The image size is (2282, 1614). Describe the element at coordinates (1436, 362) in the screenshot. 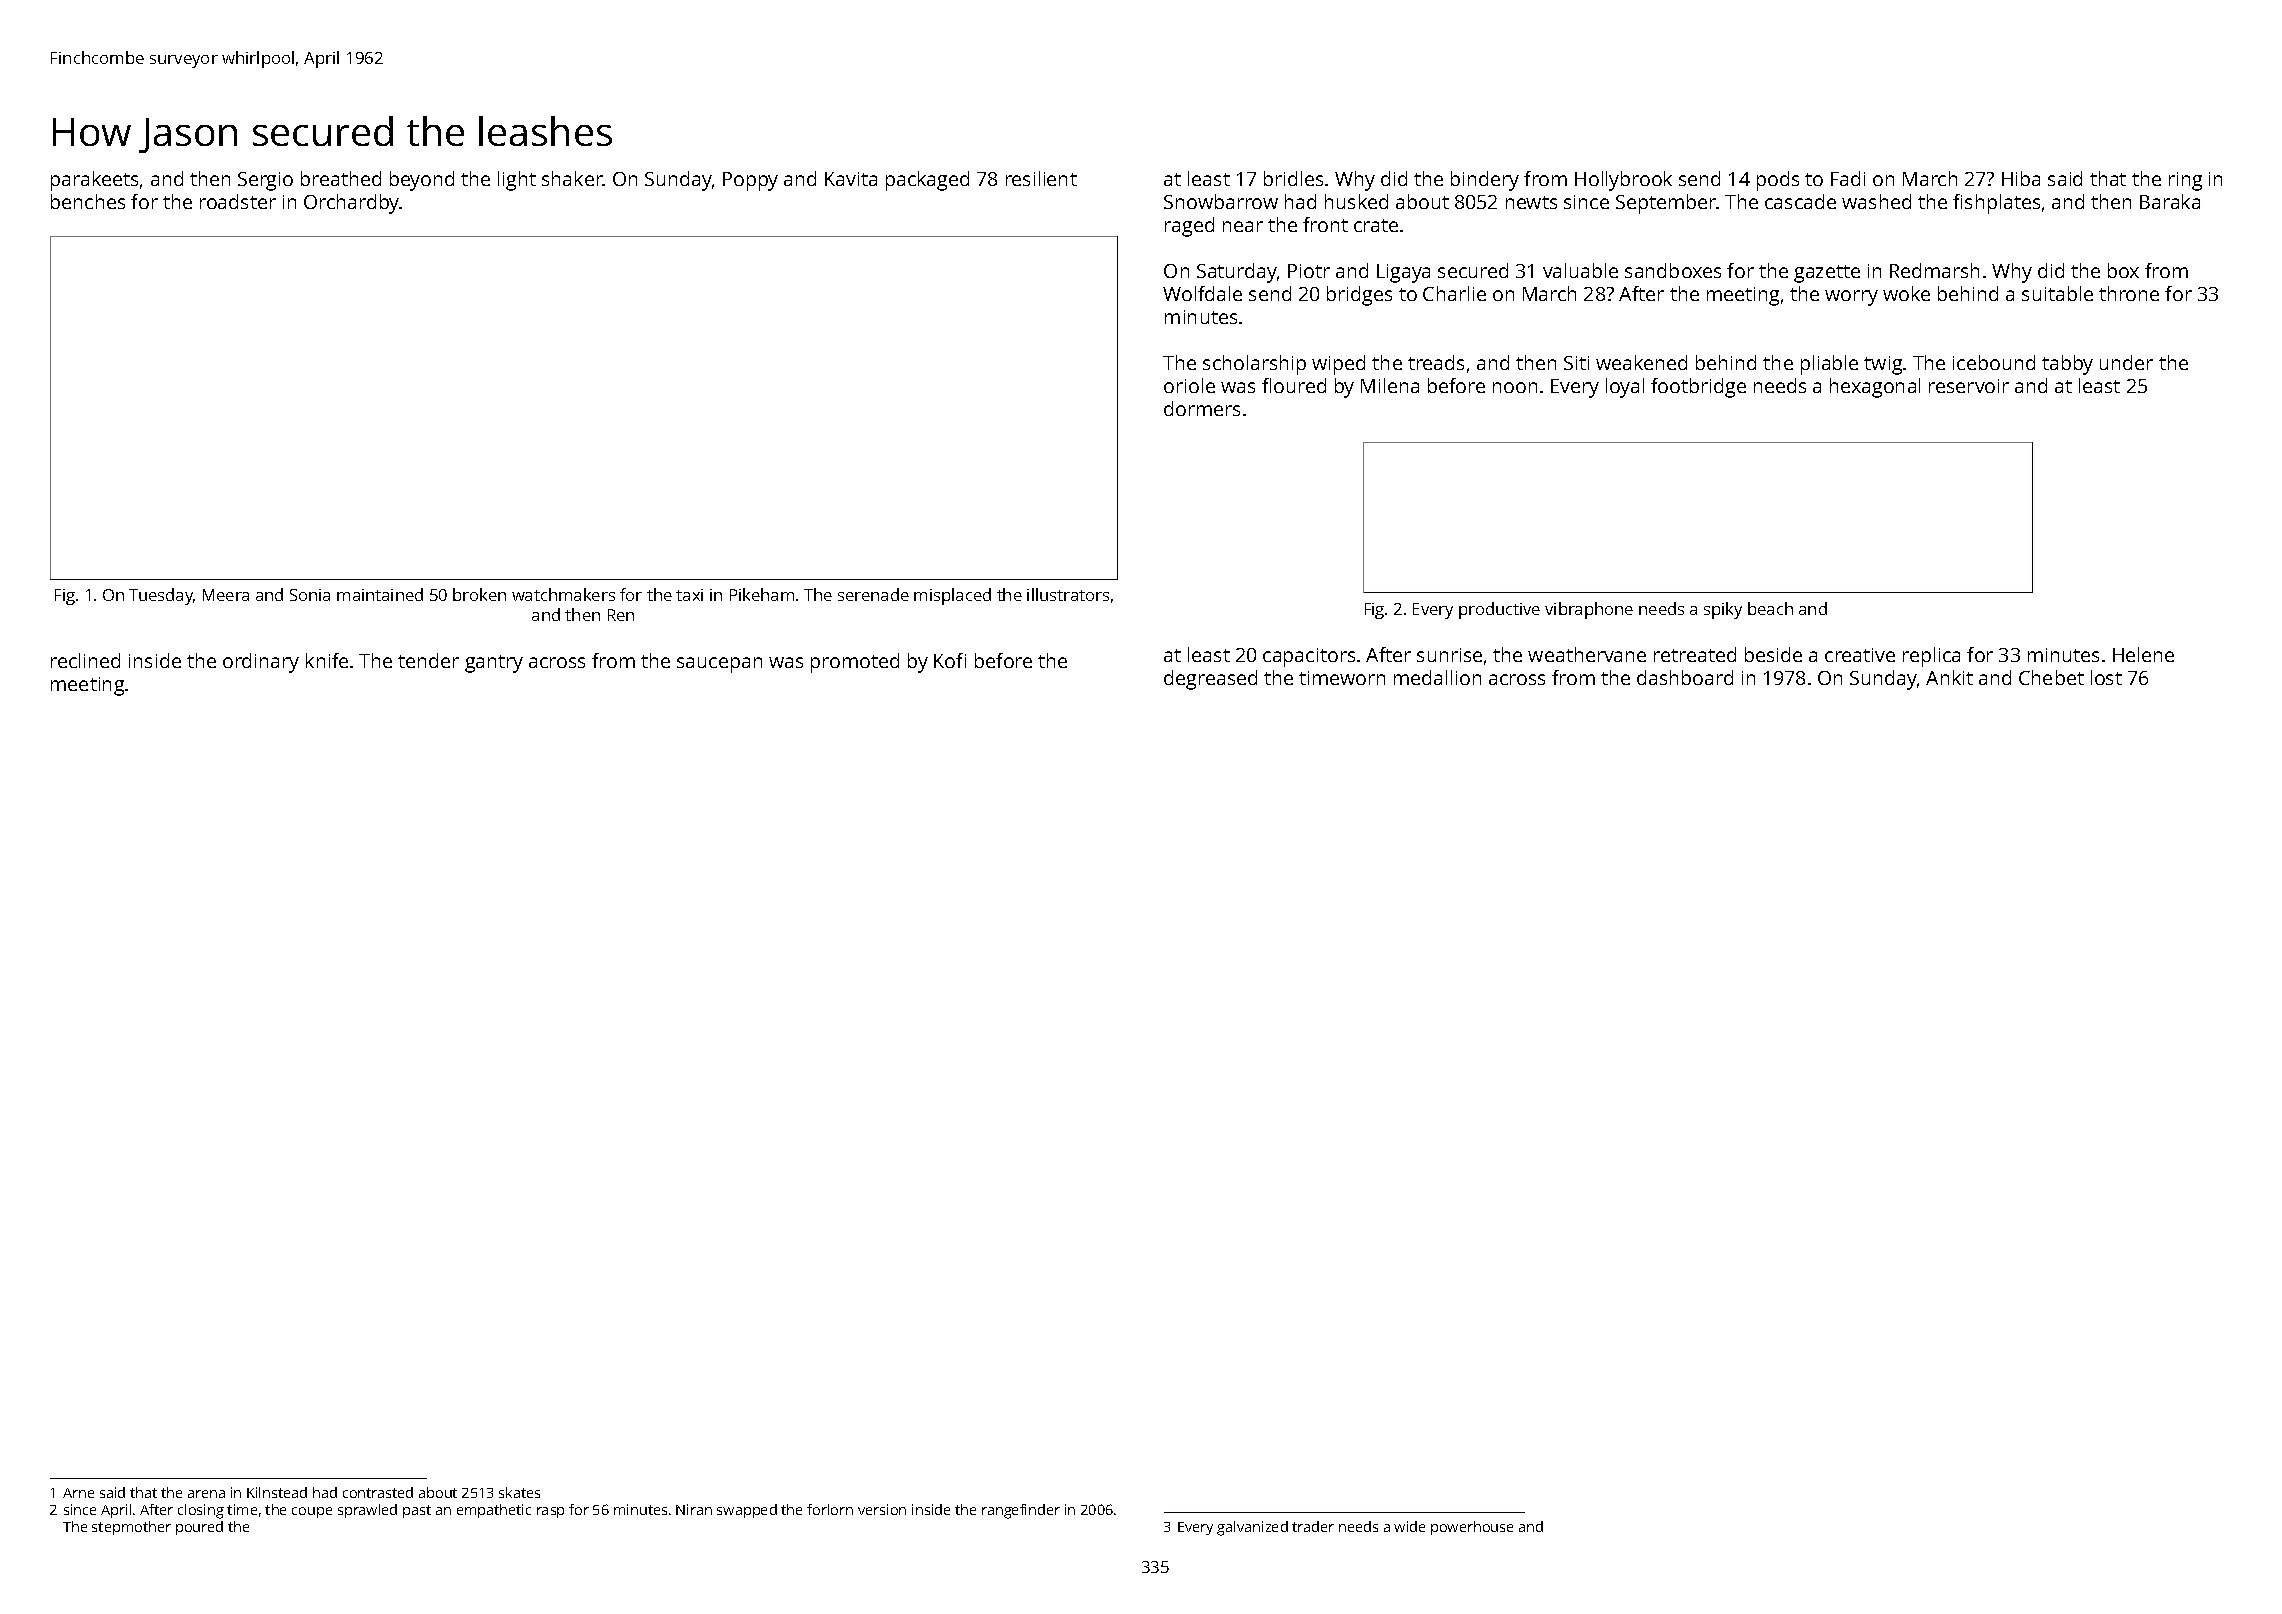

I see `treads` at that location.
